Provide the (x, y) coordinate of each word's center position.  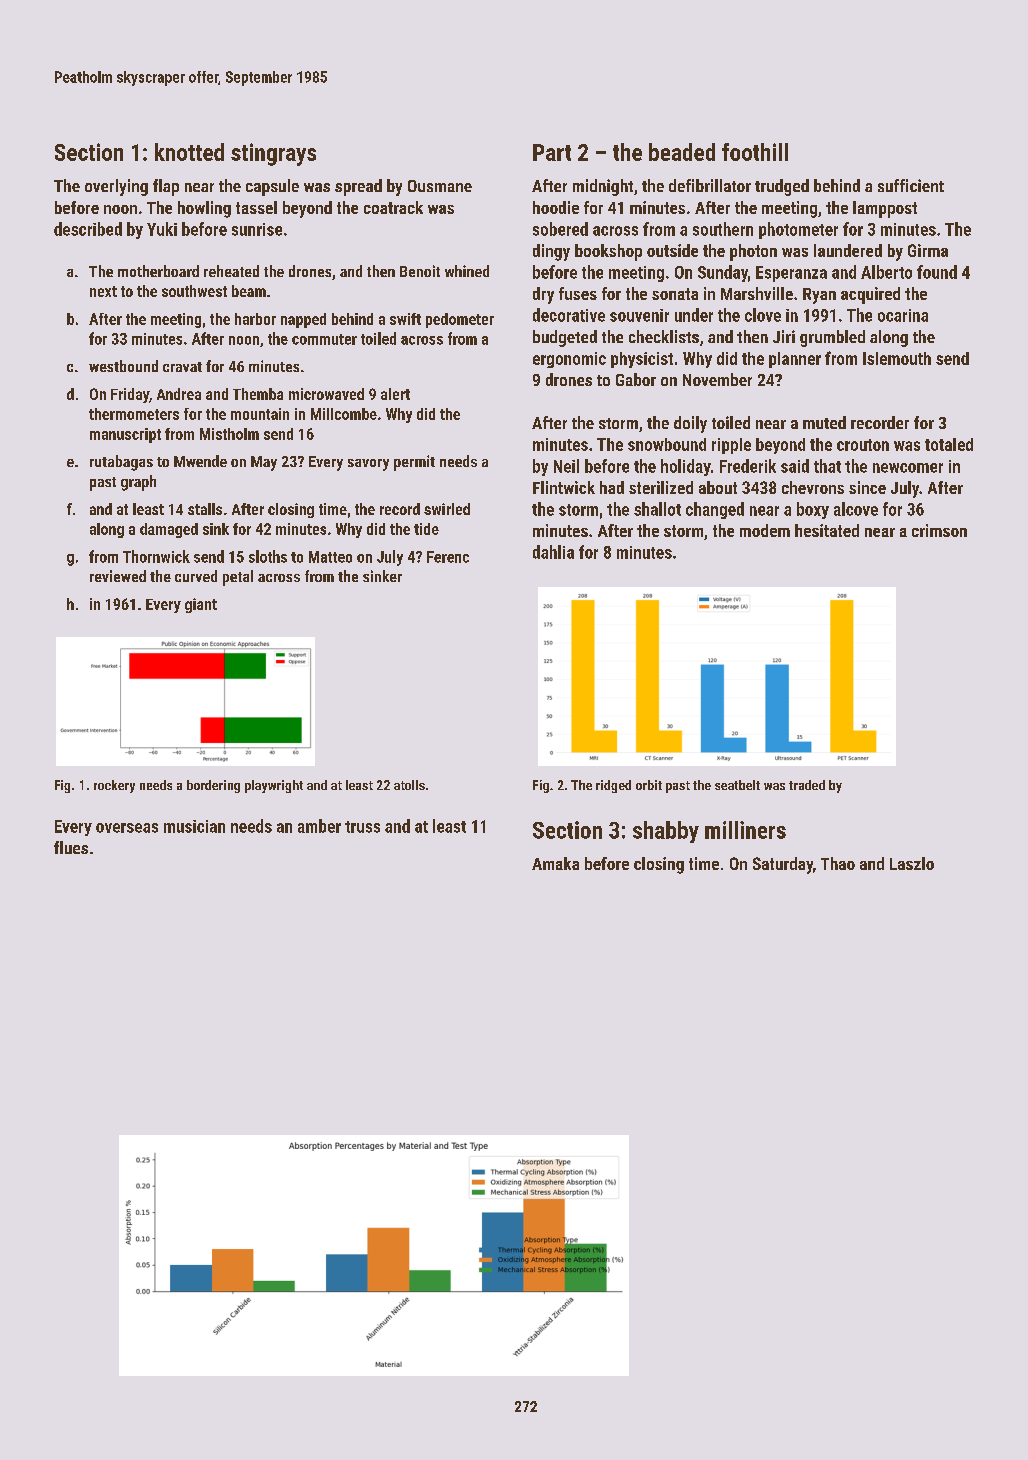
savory (368, 465)
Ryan (819, 296)
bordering (213, 786)
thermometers (134, 414)
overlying (116, 187)
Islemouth (897, 358)
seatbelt (737, 785)
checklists (664, 336)
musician (194, 826)
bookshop (608, 252)
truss (362, 827)
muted (824, 422)
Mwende (200, 461)
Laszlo (912, 863)
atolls (409, 785)
